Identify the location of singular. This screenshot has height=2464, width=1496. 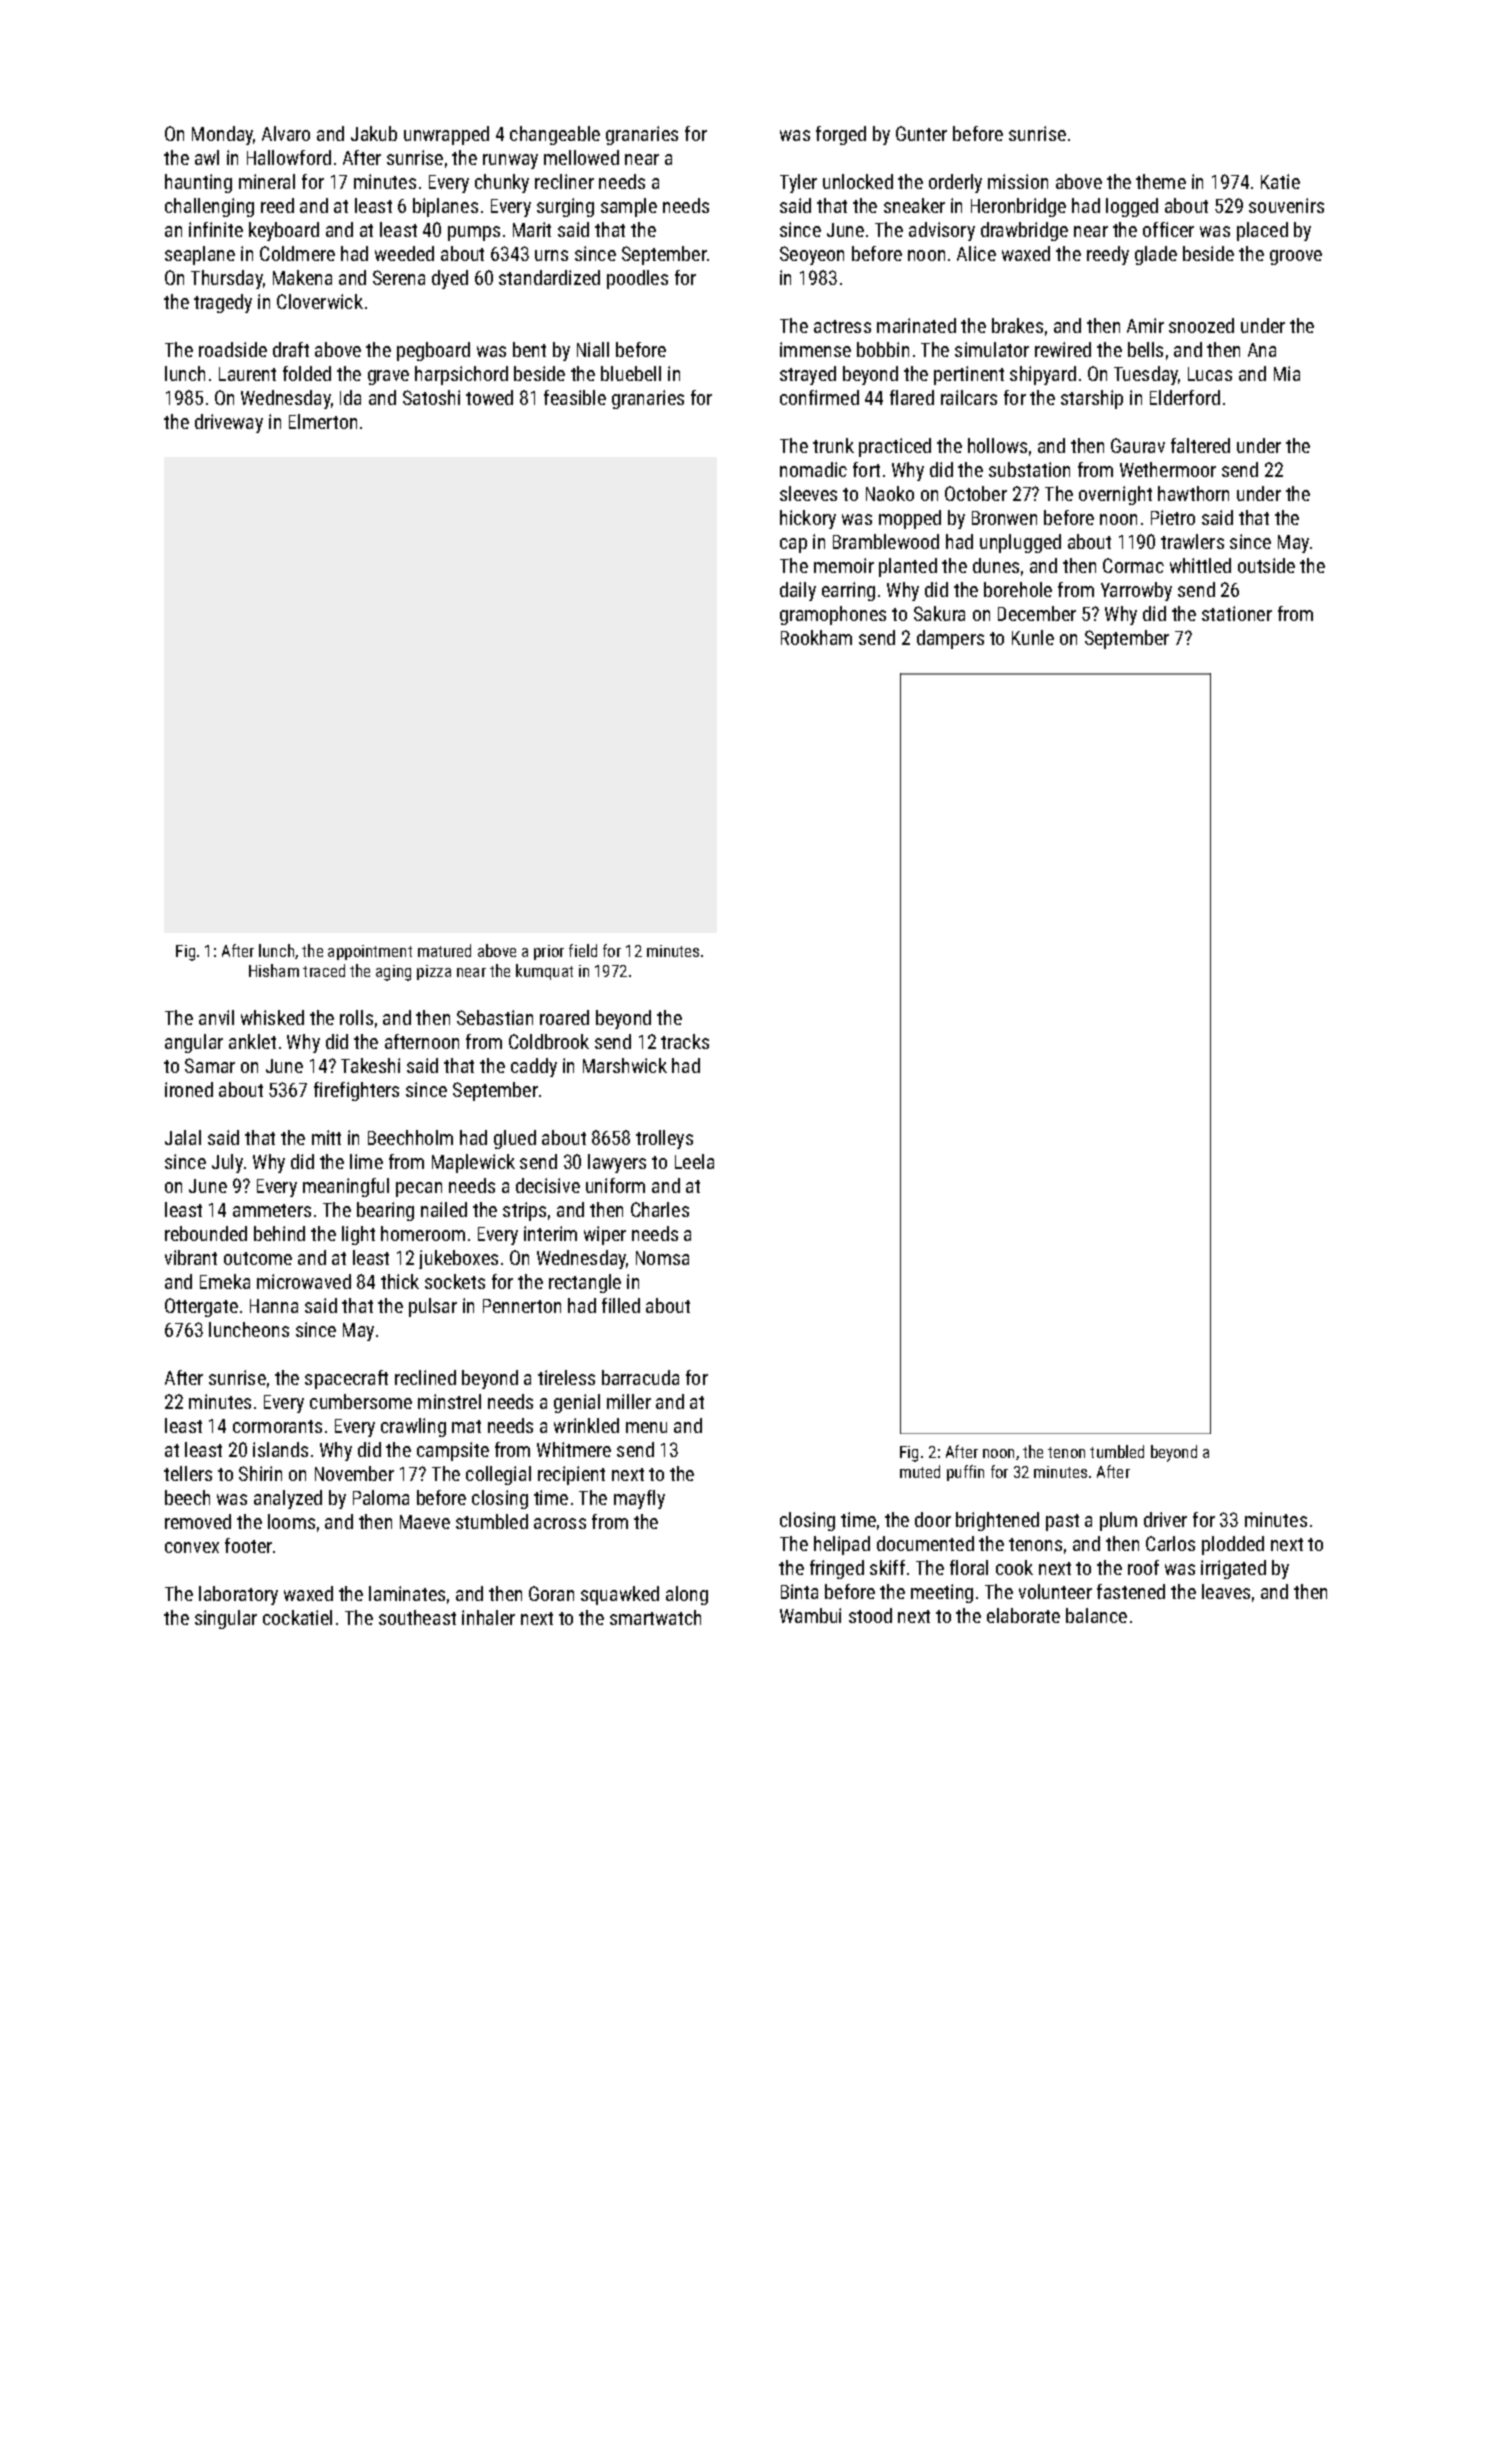
(226, 1619).
